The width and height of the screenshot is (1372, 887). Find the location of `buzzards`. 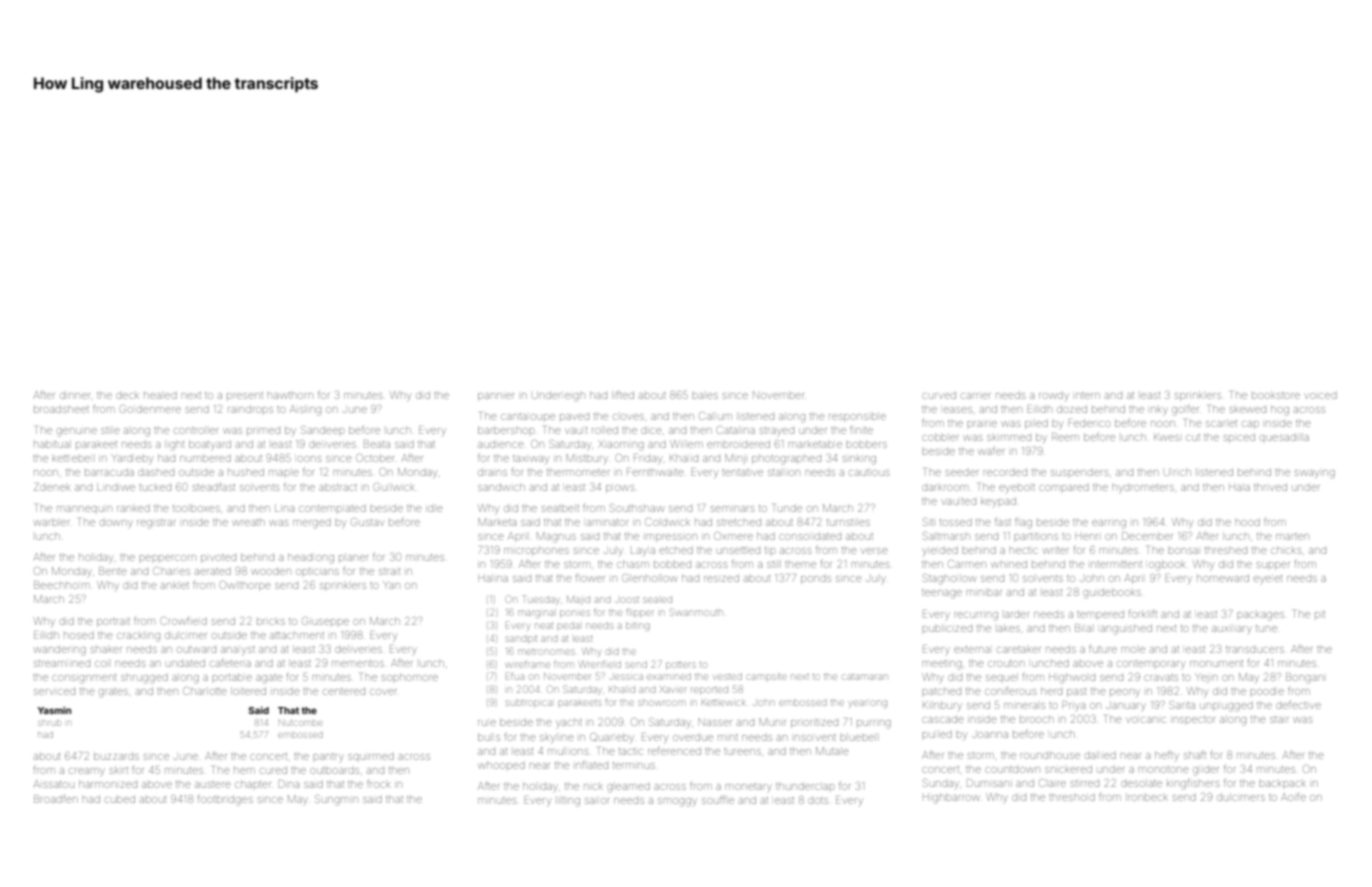

buzzards is located at coordinates (116, 756).
